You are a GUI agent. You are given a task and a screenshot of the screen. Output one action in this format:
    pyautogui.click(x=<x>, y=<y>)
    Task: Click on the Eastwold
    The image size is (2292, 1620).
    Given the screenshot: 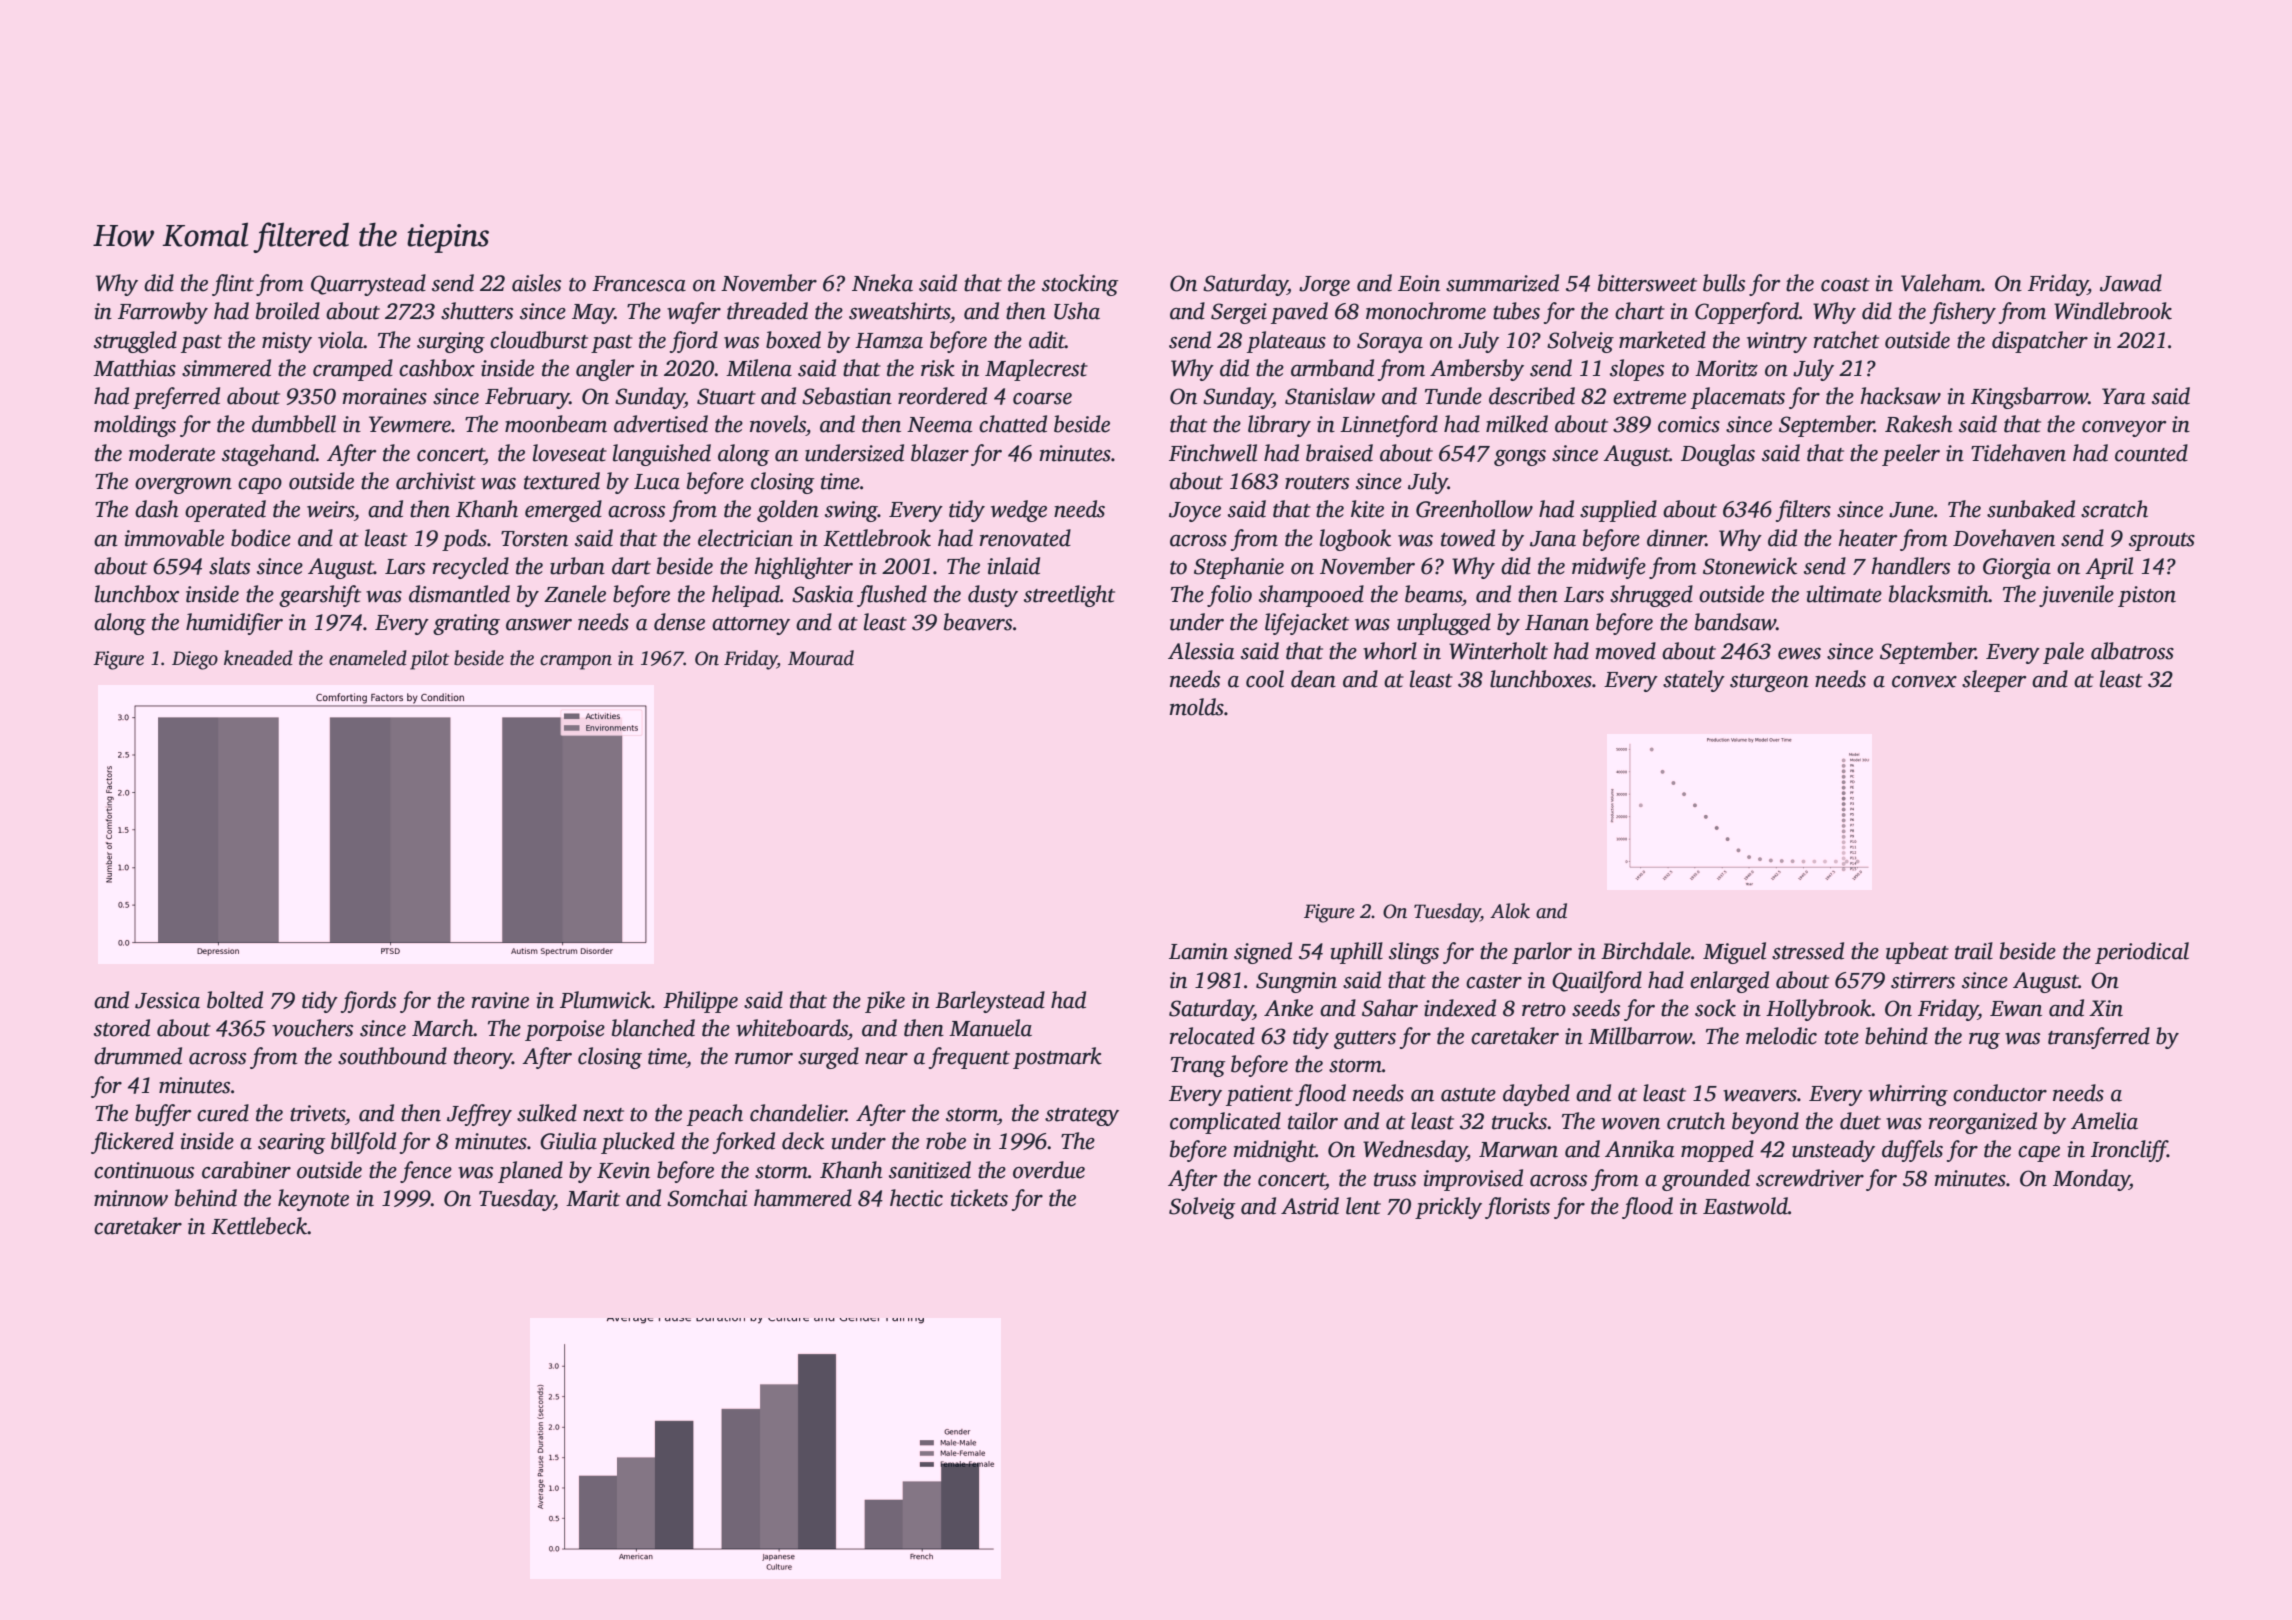 What is the action you would take?
    pyautogui.click(x=1745, y=1206)
